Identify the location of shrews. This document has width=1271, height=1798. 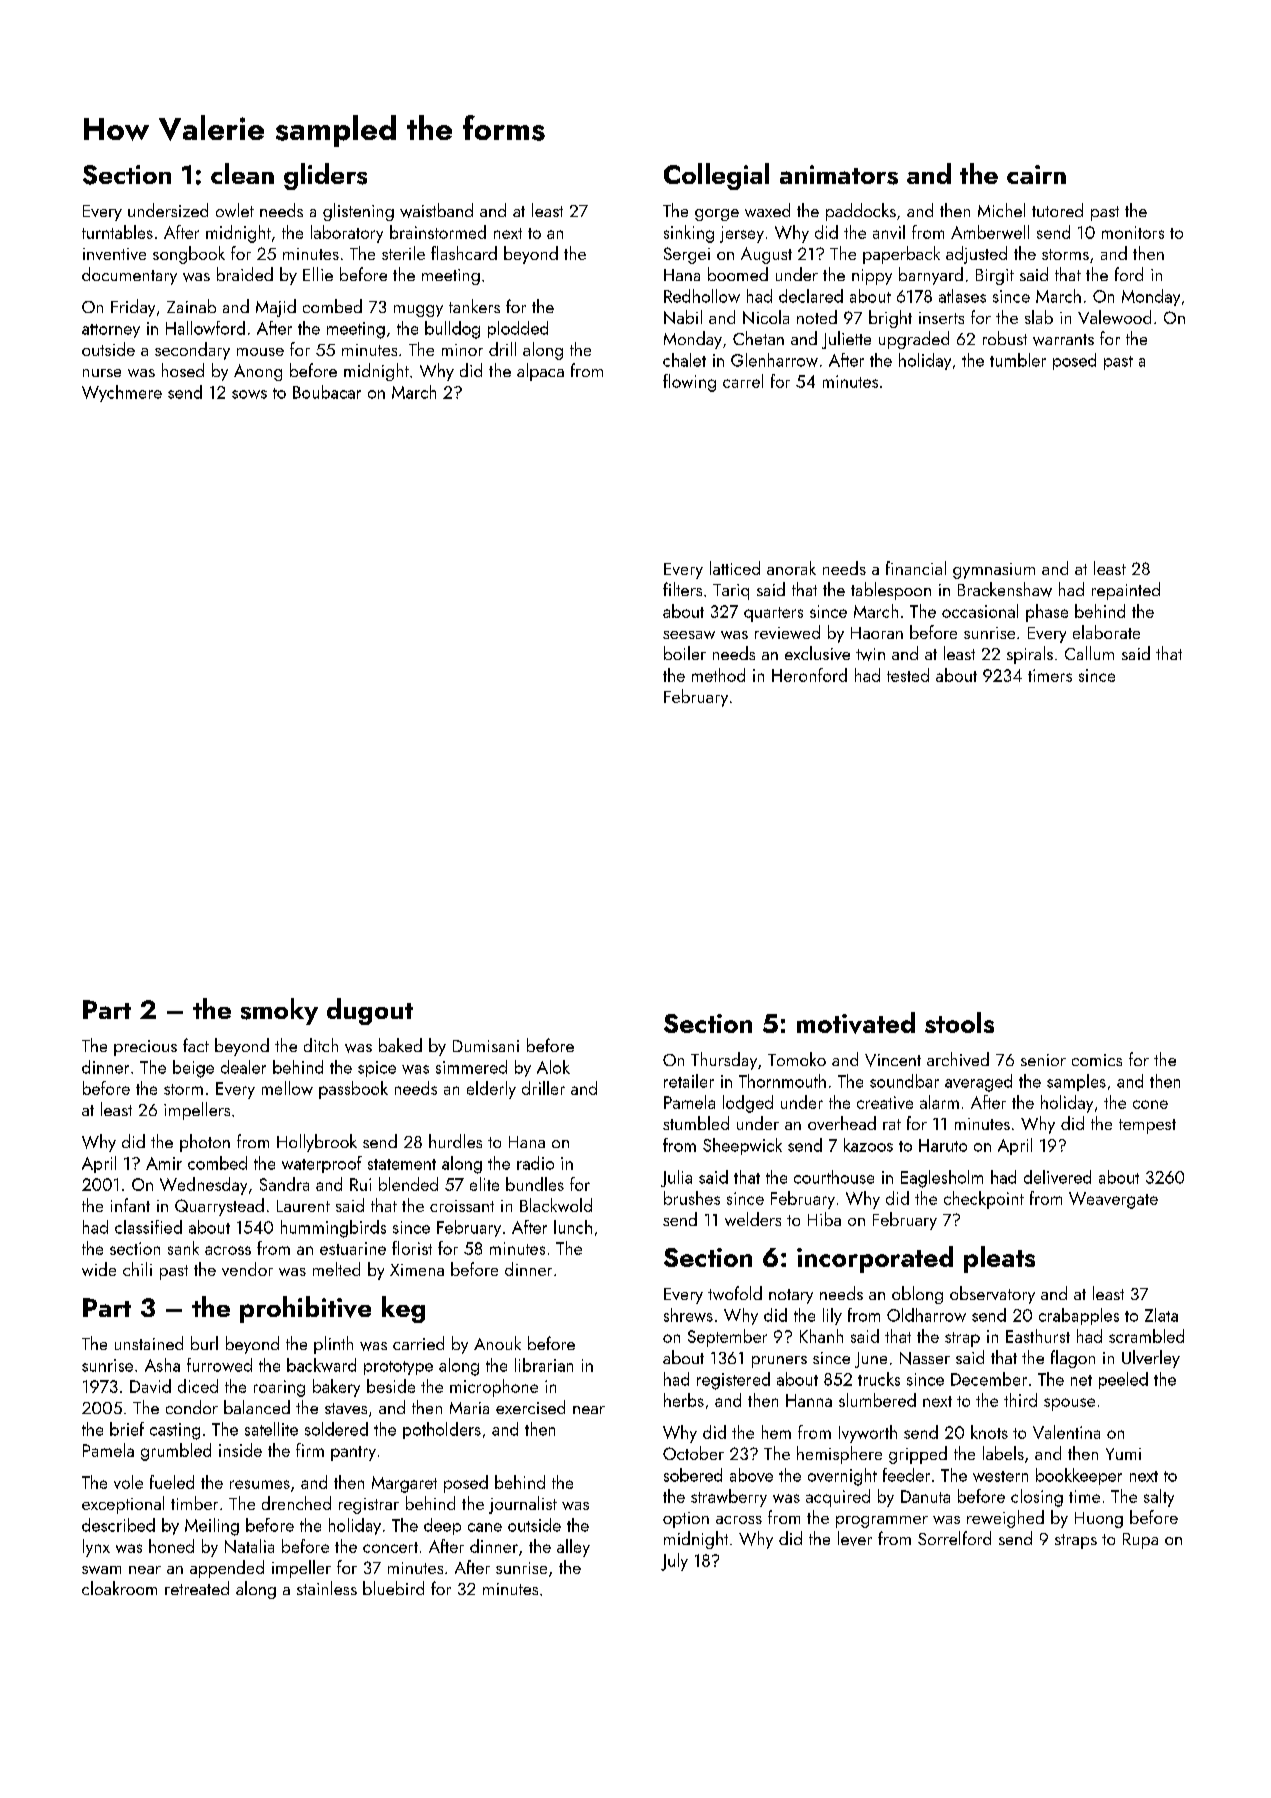
(688, 1315).
